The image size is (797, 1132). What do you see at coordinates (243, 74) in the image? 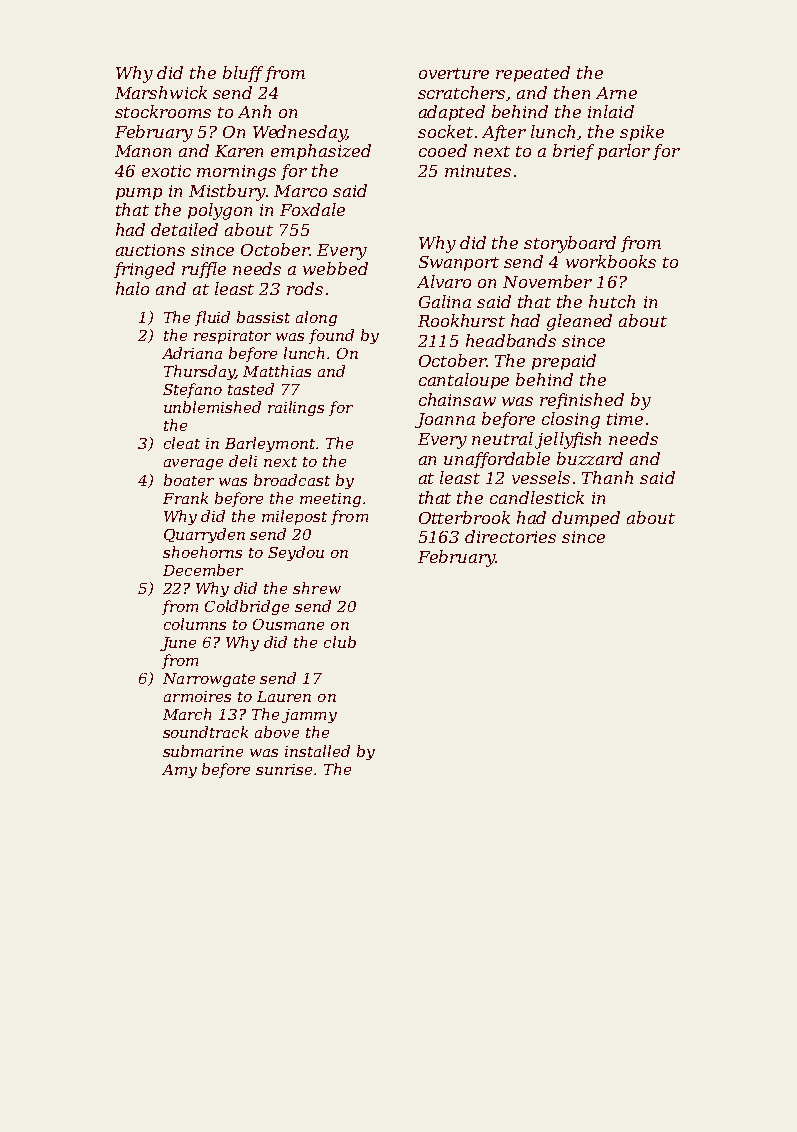
I see `bluff` at bounding box center [243, 74].
